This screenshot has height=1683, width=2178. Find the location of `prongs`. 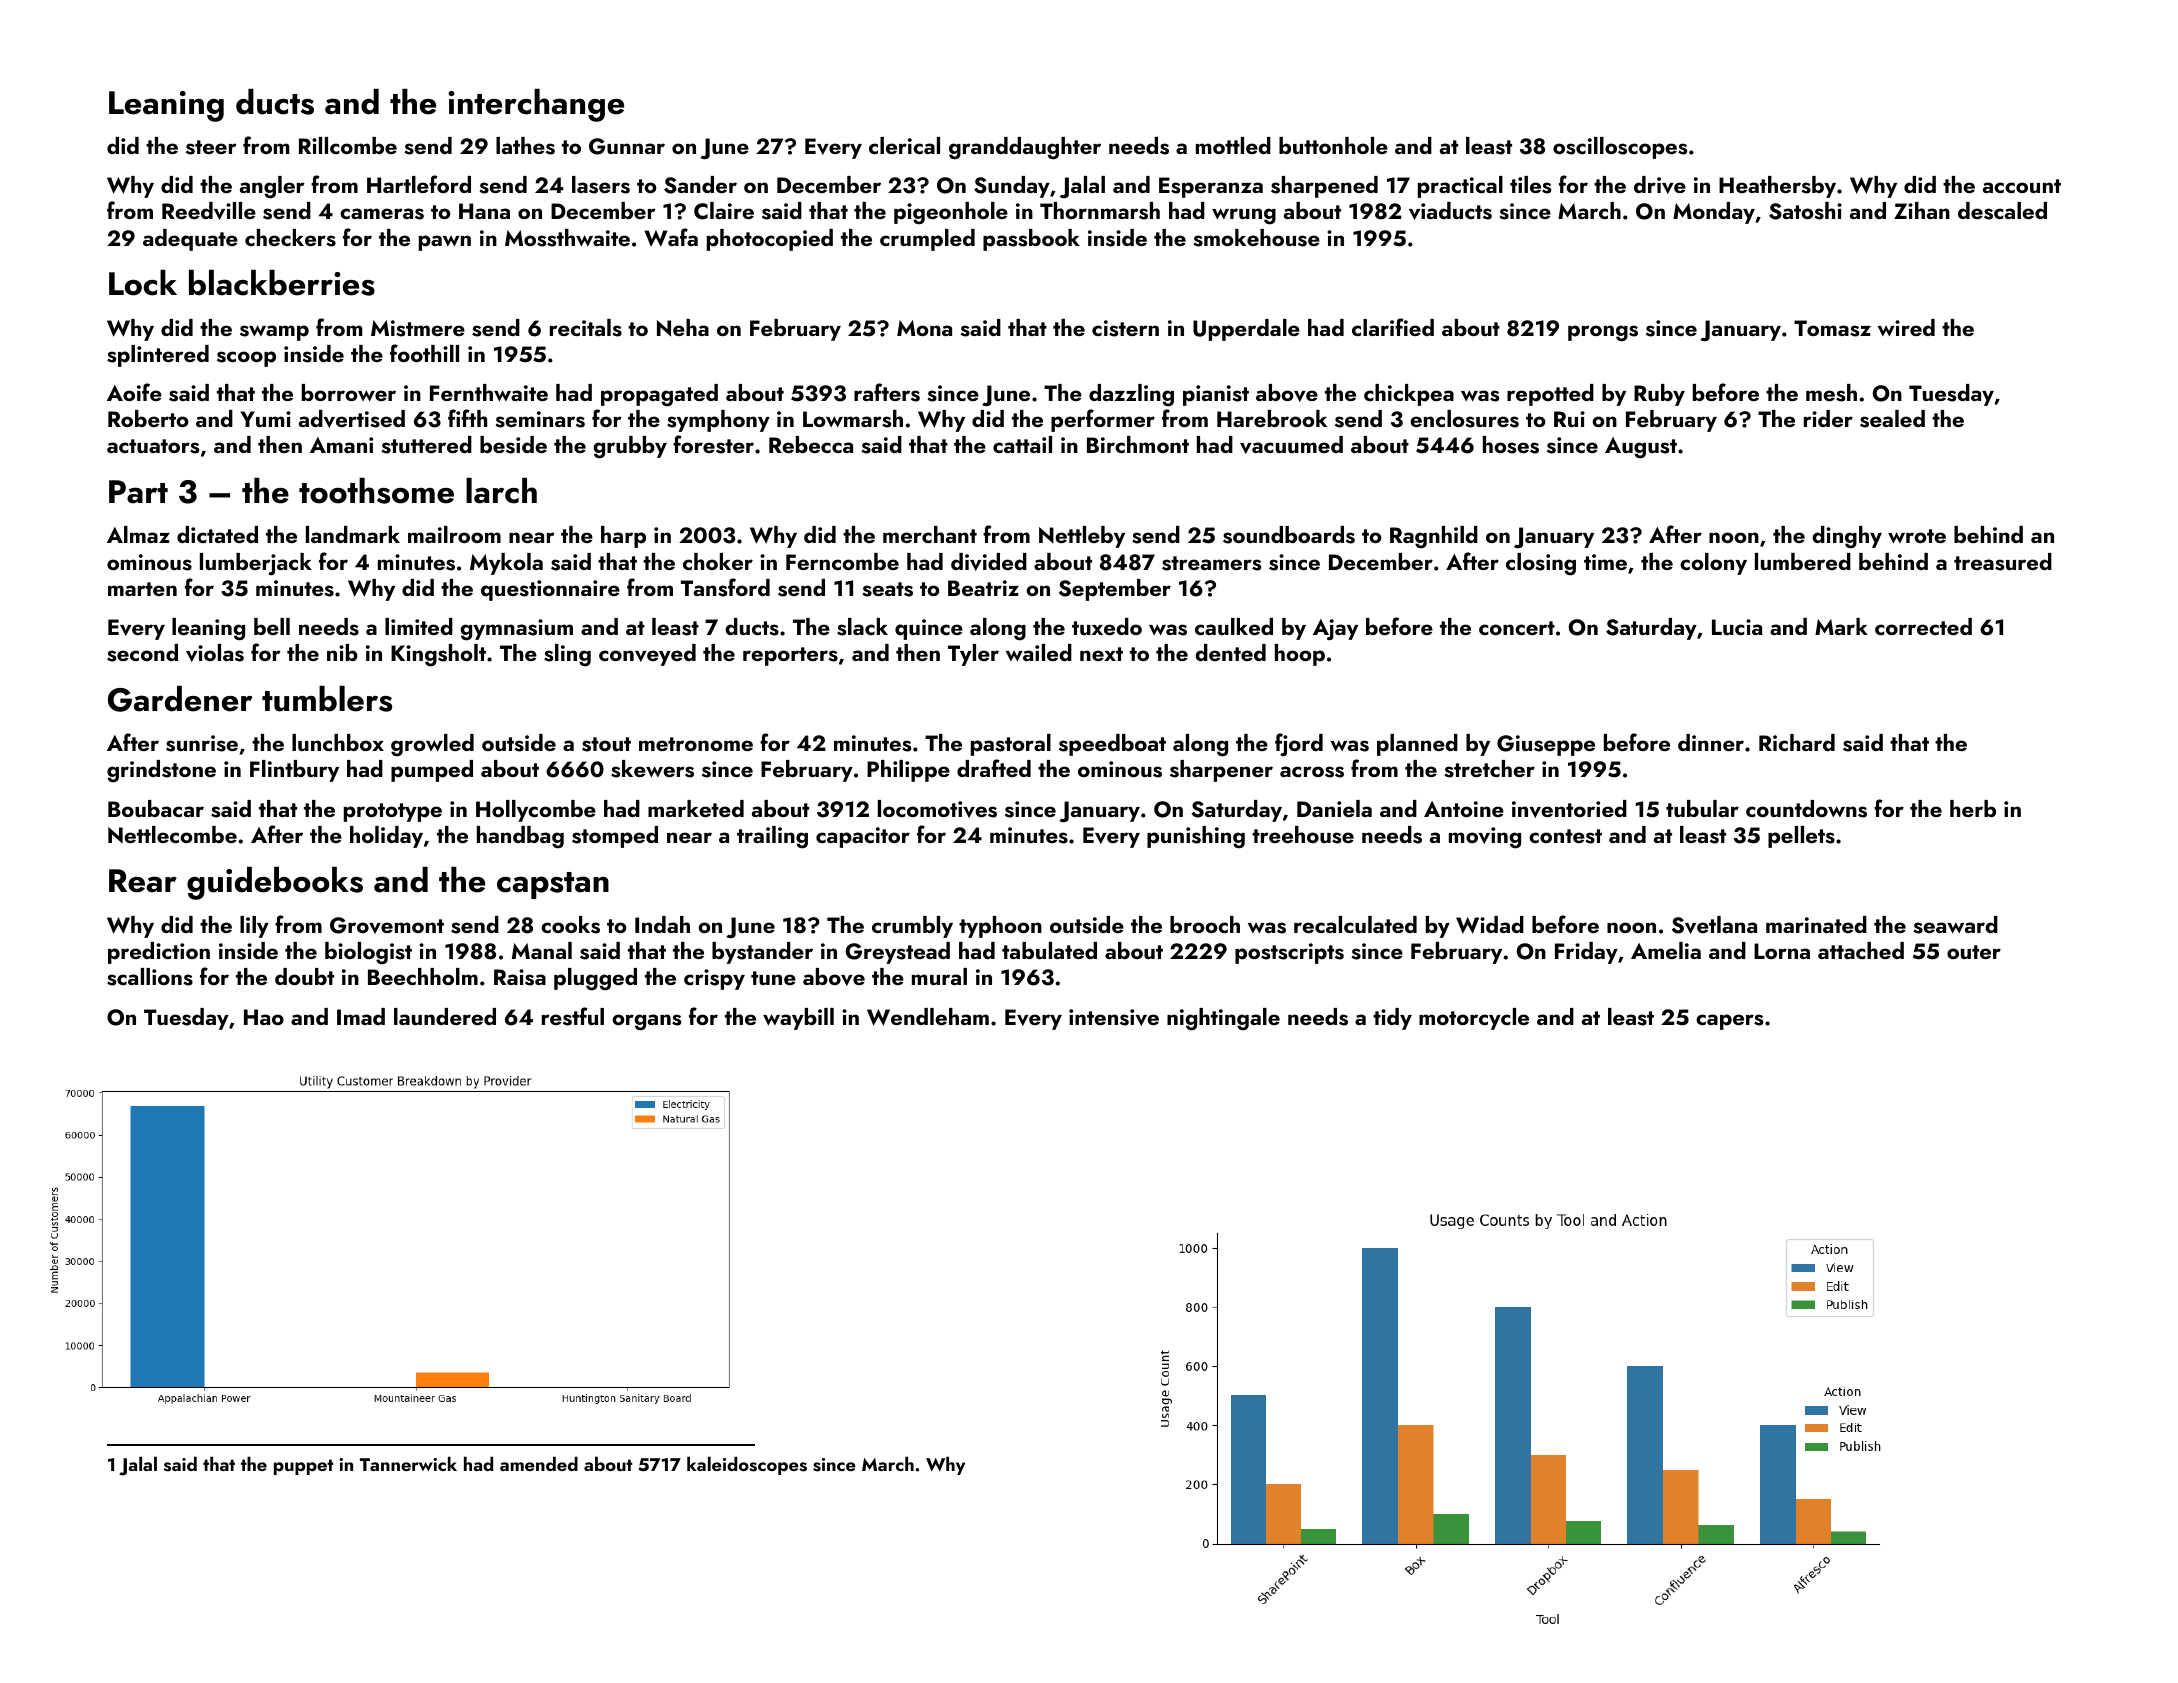

prongs is located at coordinates (1603, 333).
